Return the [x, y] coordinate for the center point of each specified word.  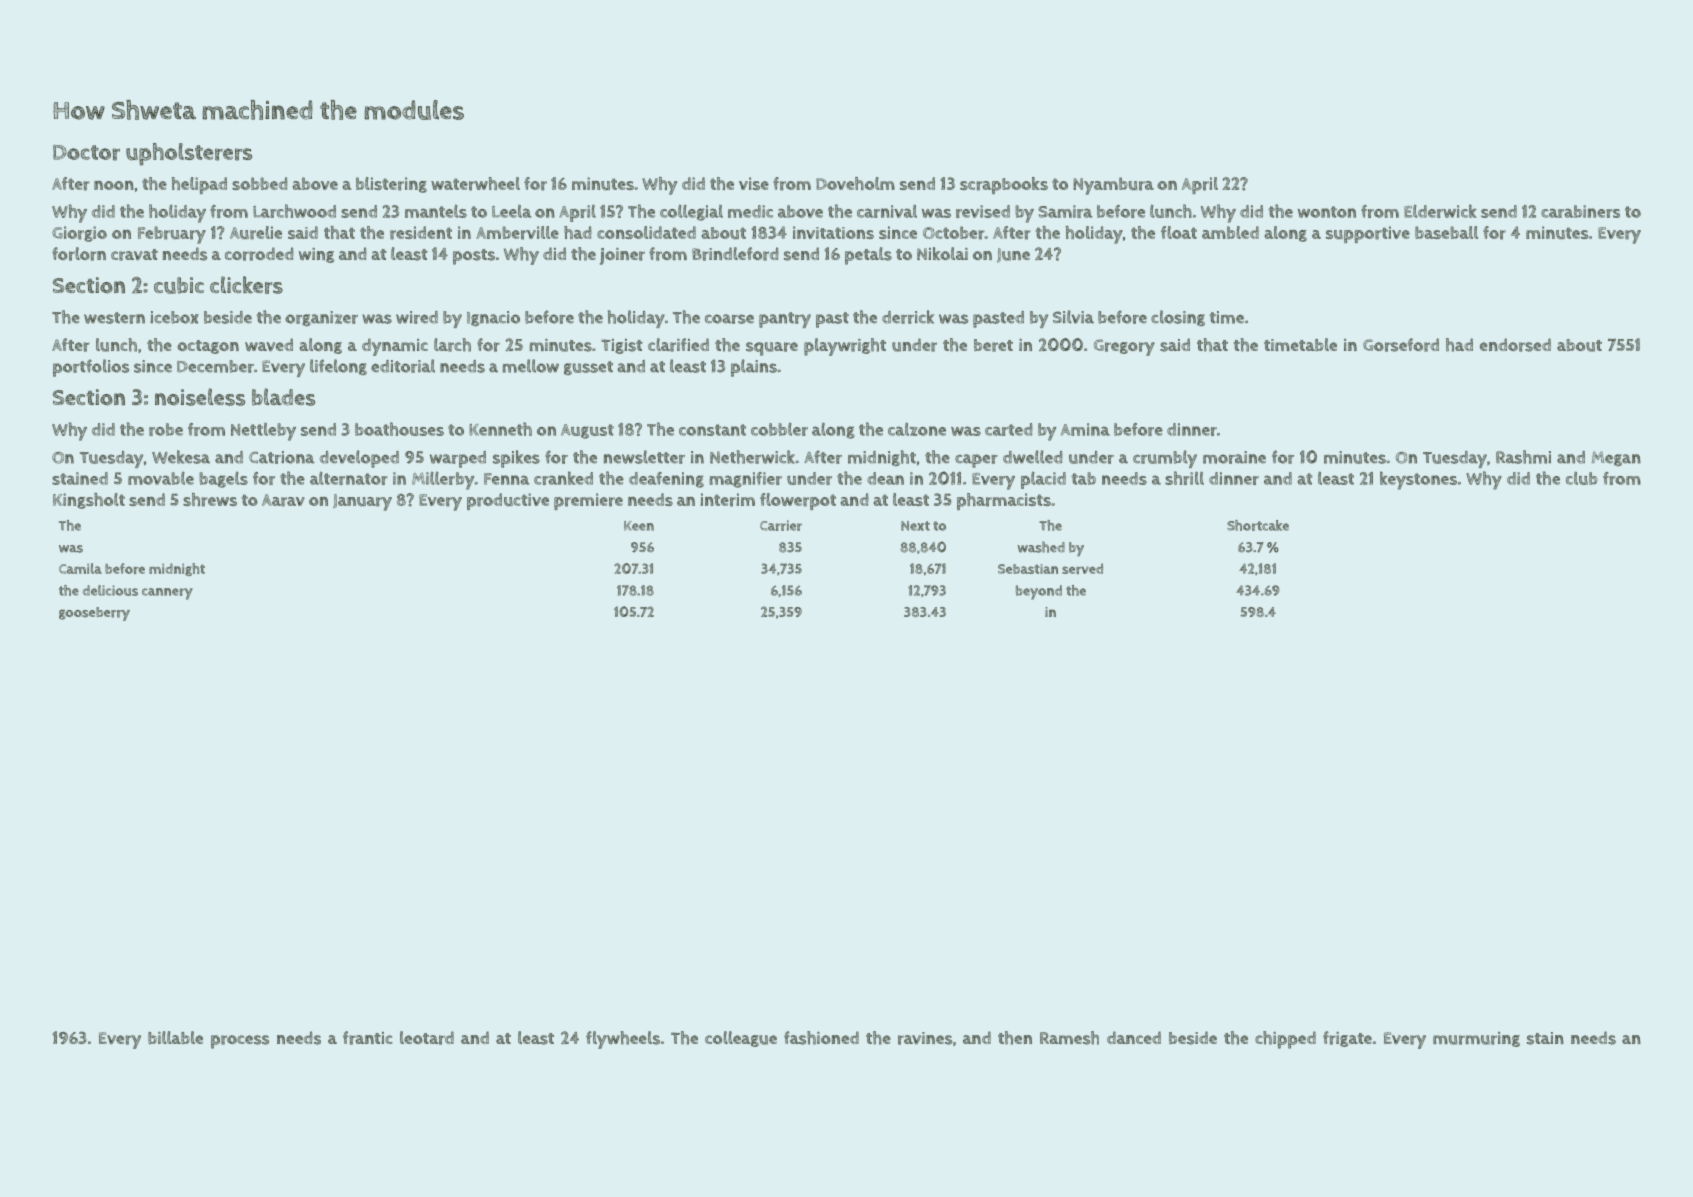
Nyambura [1113, 186]
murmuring [1476, 1039]
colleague [741, 1039]
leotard [427, 1038]
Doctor [86, 153]
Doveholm [855, 183]
